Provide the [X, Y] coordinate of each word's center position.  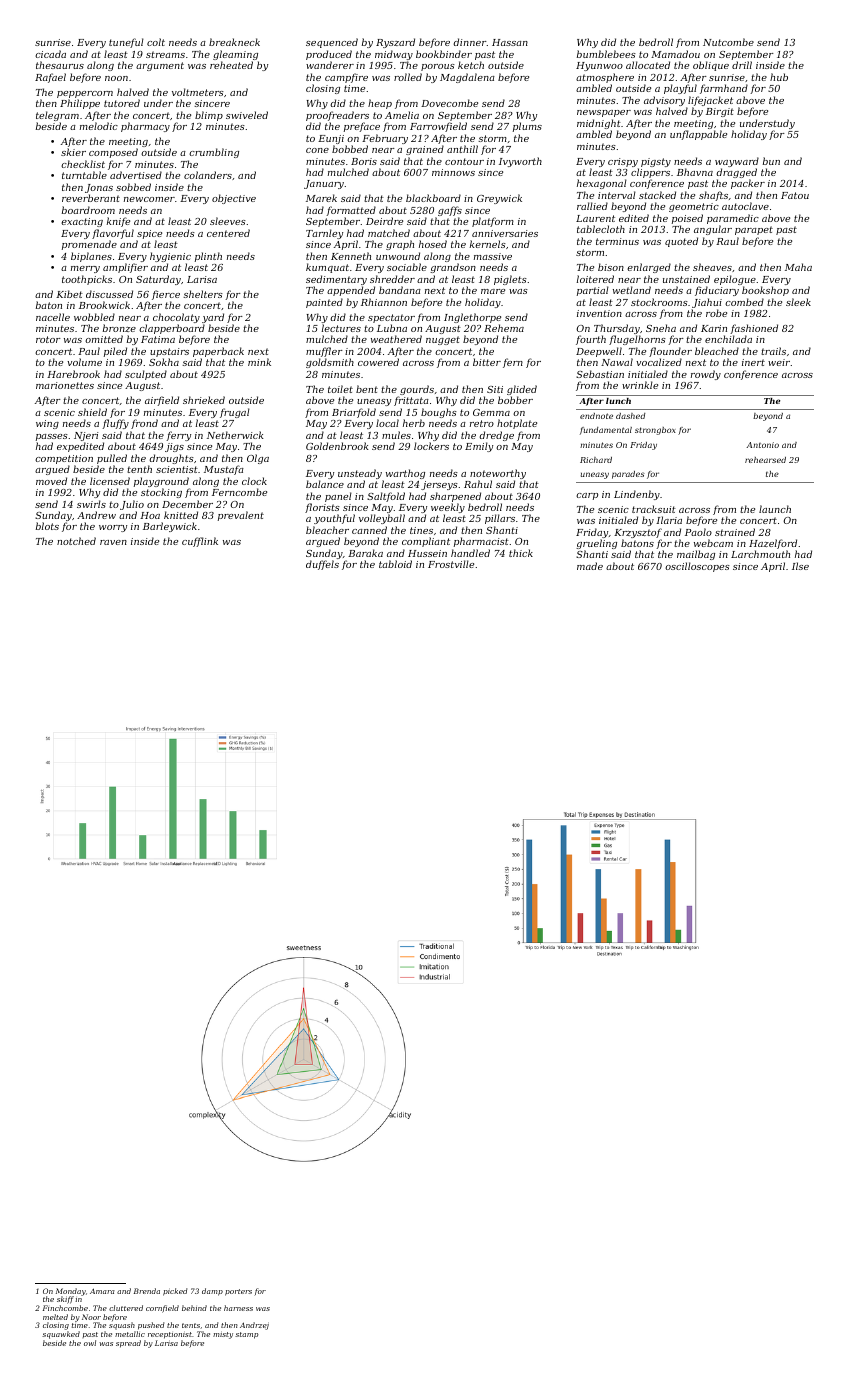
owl [90, 1343]
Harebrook [73, 374]
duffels [322, 565]
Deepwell [599, 353]
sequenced [332, 43]
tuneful [126, 43]
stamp [247, 1335]
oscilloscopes [697, 567]
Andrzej [254, 1326]
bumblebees [606, 54]
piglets [510, 280]
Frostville [451, 564]
